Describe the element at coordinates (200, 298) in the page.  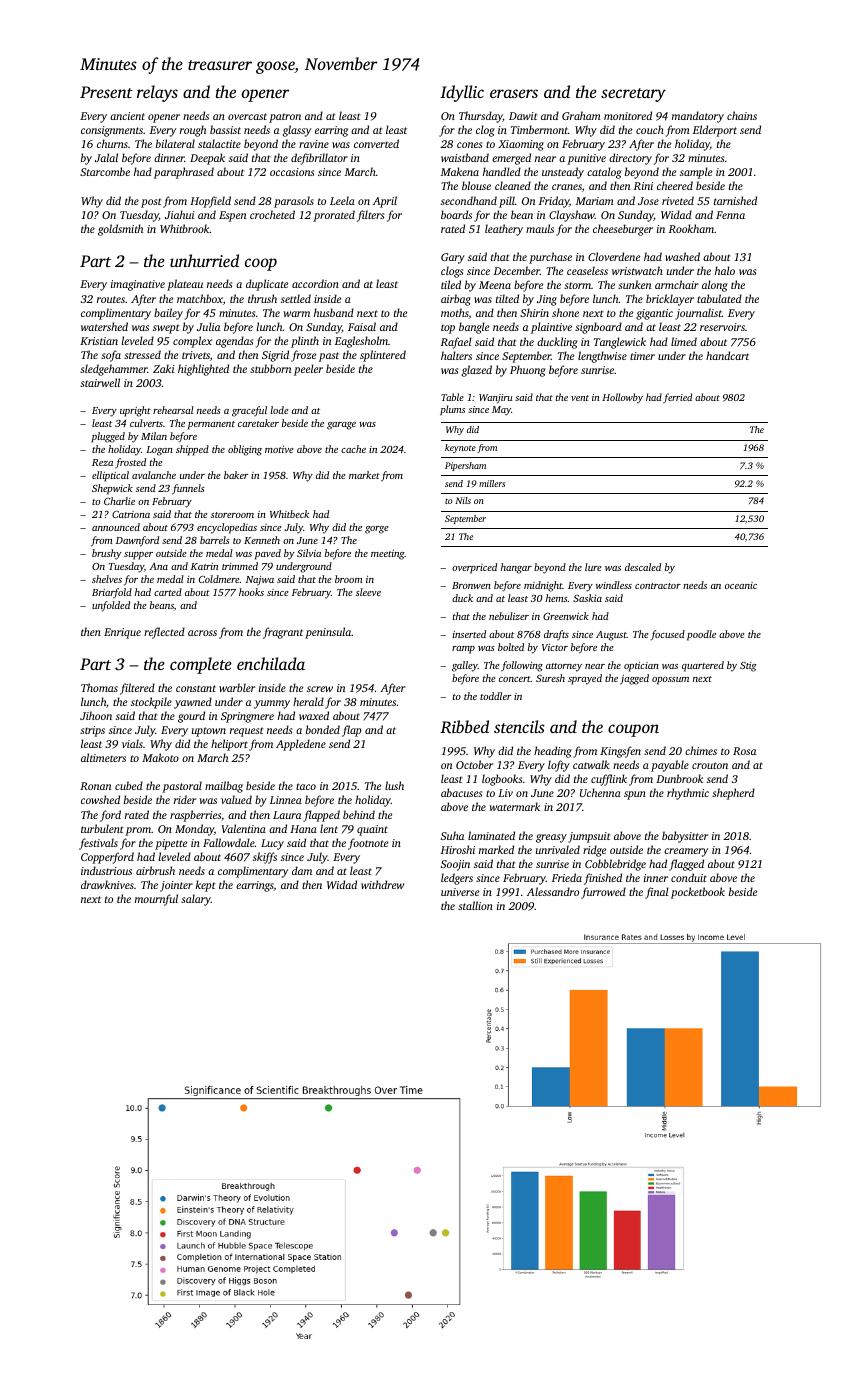
I see `matchbox` at that location.
